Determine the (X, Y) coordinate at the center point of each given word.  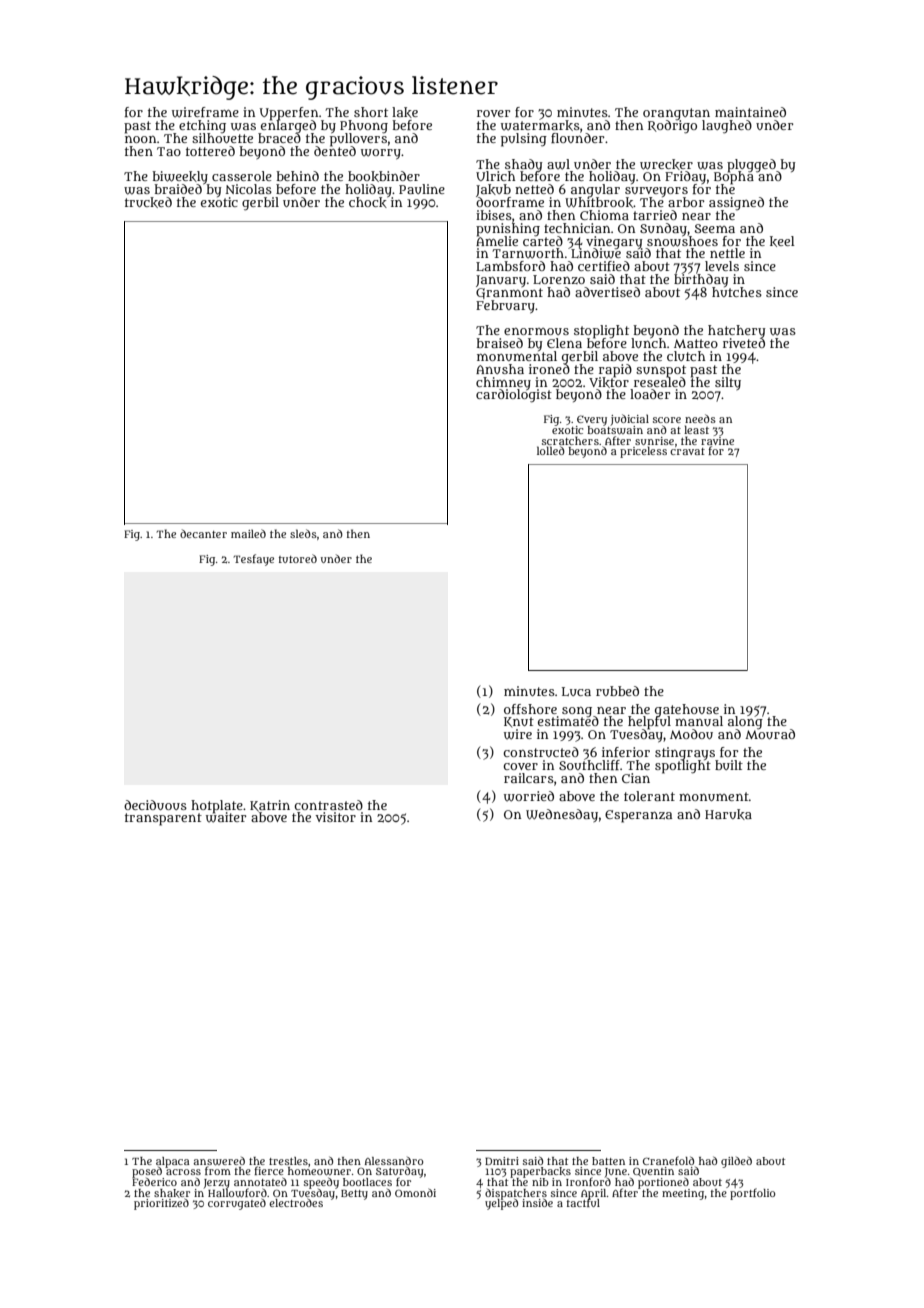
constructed (541, 752)
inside (537, 1202)
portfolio (752, 1194)
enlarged (288, 126)
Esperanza (638, 816)
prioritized (161, 1204)
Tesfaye (253, 560)
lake (405, 112)
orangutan (676, 114)
